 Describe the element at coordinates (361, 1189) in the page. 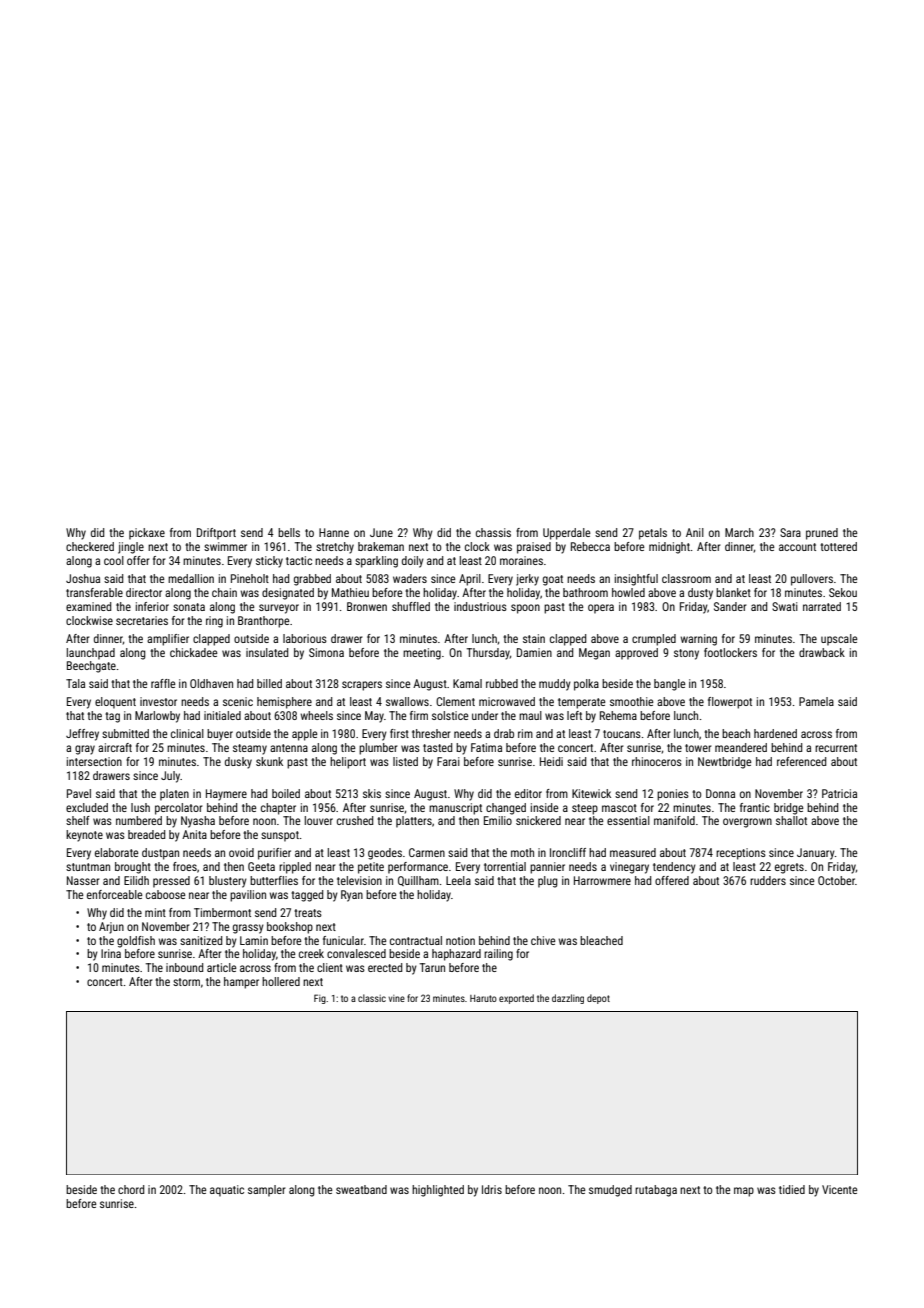

I see `sweatband` at that location.
